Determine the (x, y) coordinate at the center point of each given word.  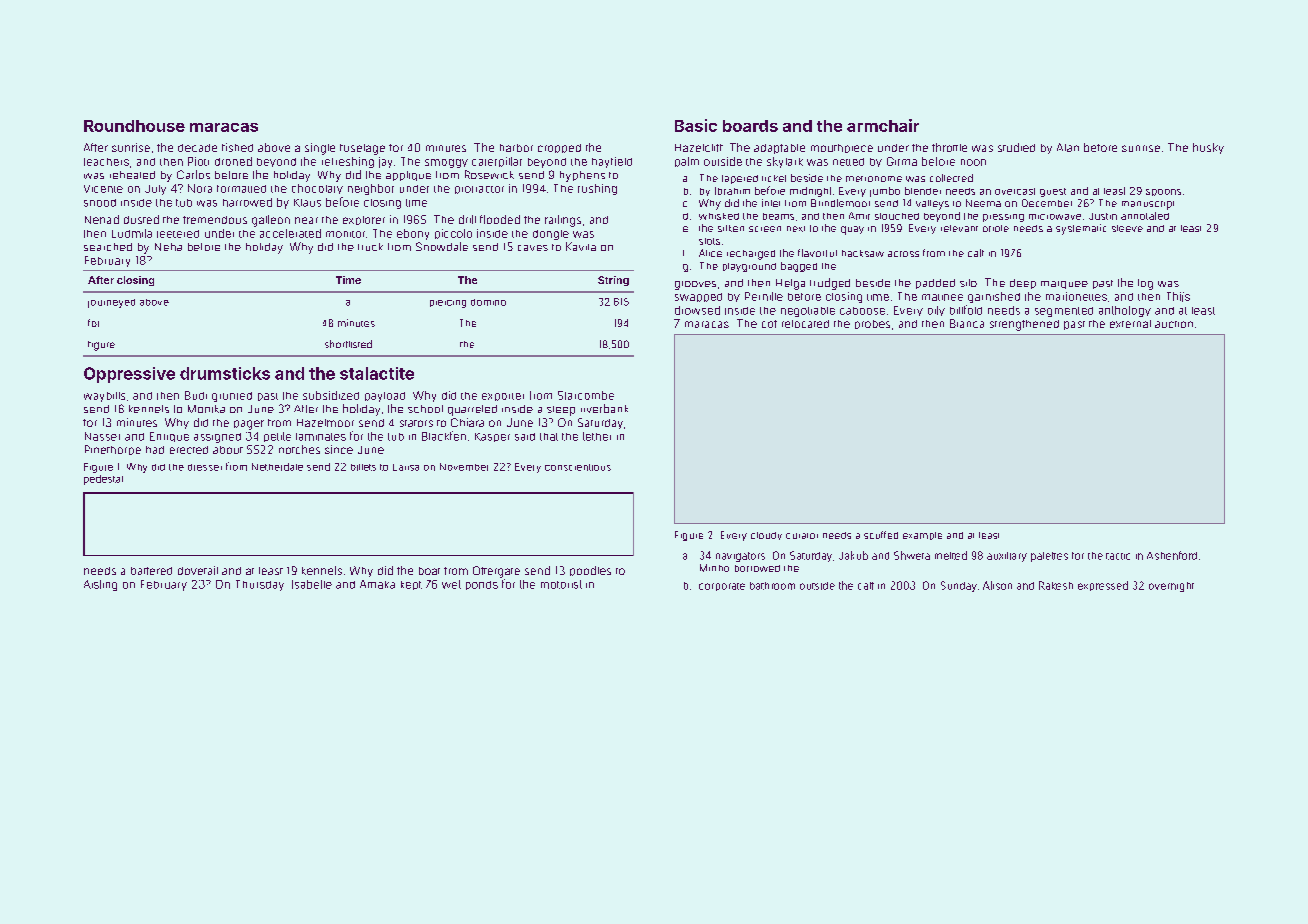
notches (299, 449)
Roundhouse (134, 126)
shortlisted (348, 344)
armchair (883, 125)
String (613, 281)
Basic (696, 125)
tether (597, 436)
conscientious (578, 467)
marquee (1064, 285)
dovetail (198, 570)
